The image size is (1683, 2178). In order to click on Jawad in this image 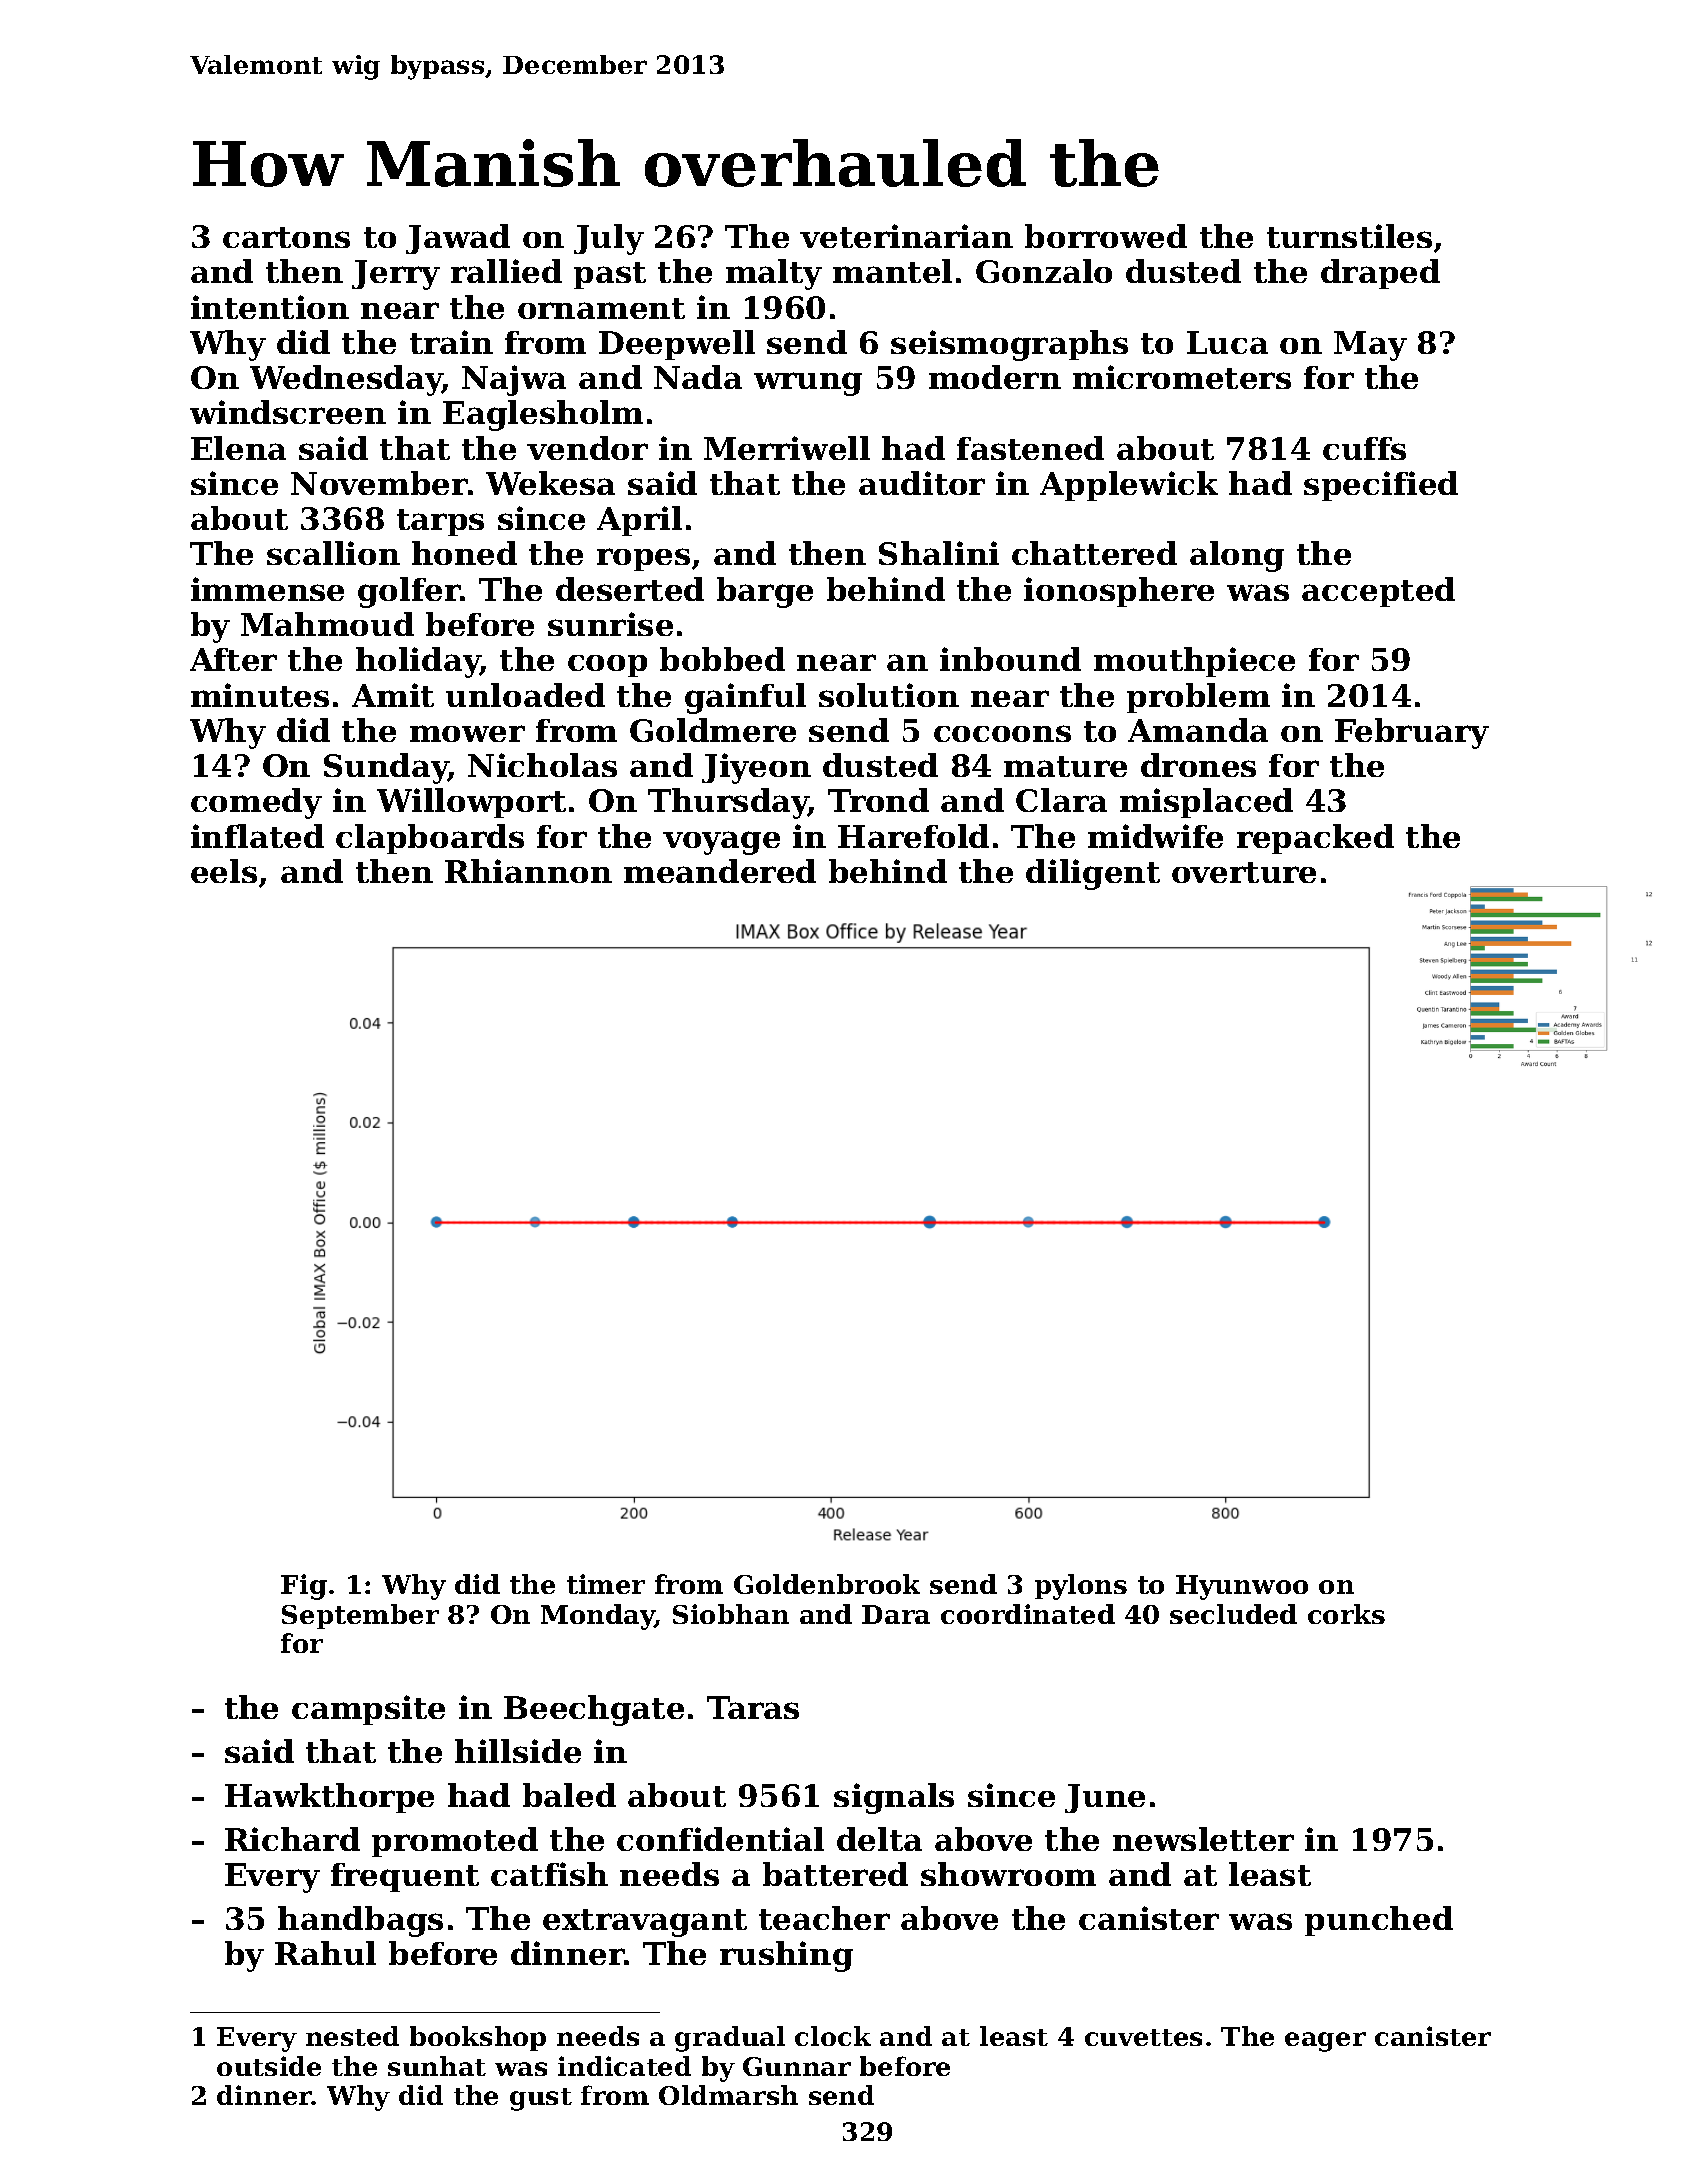, I will do `click(458, 239)`.
